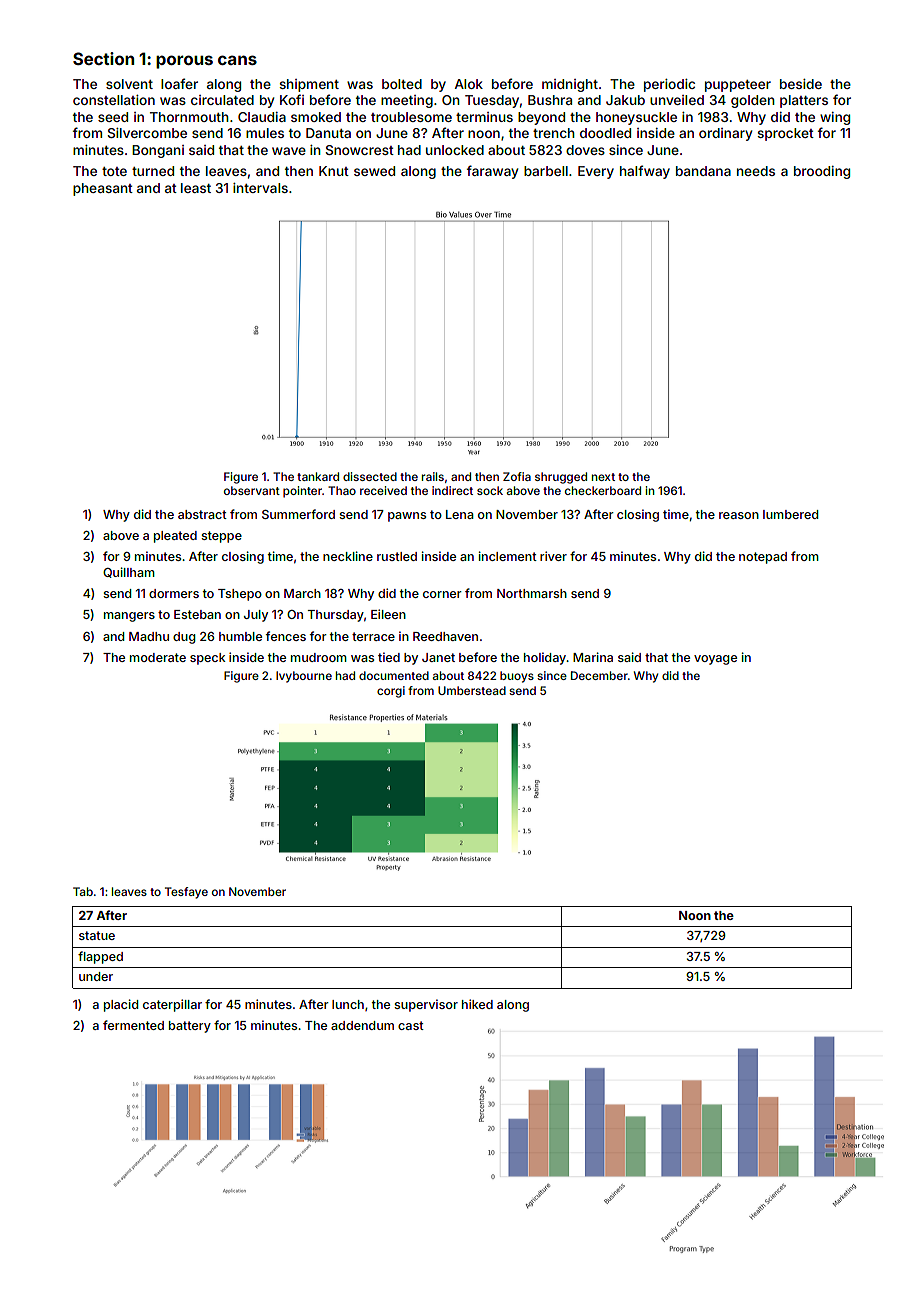 The width and height of the screenshot is (924, 1308). Describe the element at coordinates (433, 476) in the screenshot. I see `rails` at that location.
